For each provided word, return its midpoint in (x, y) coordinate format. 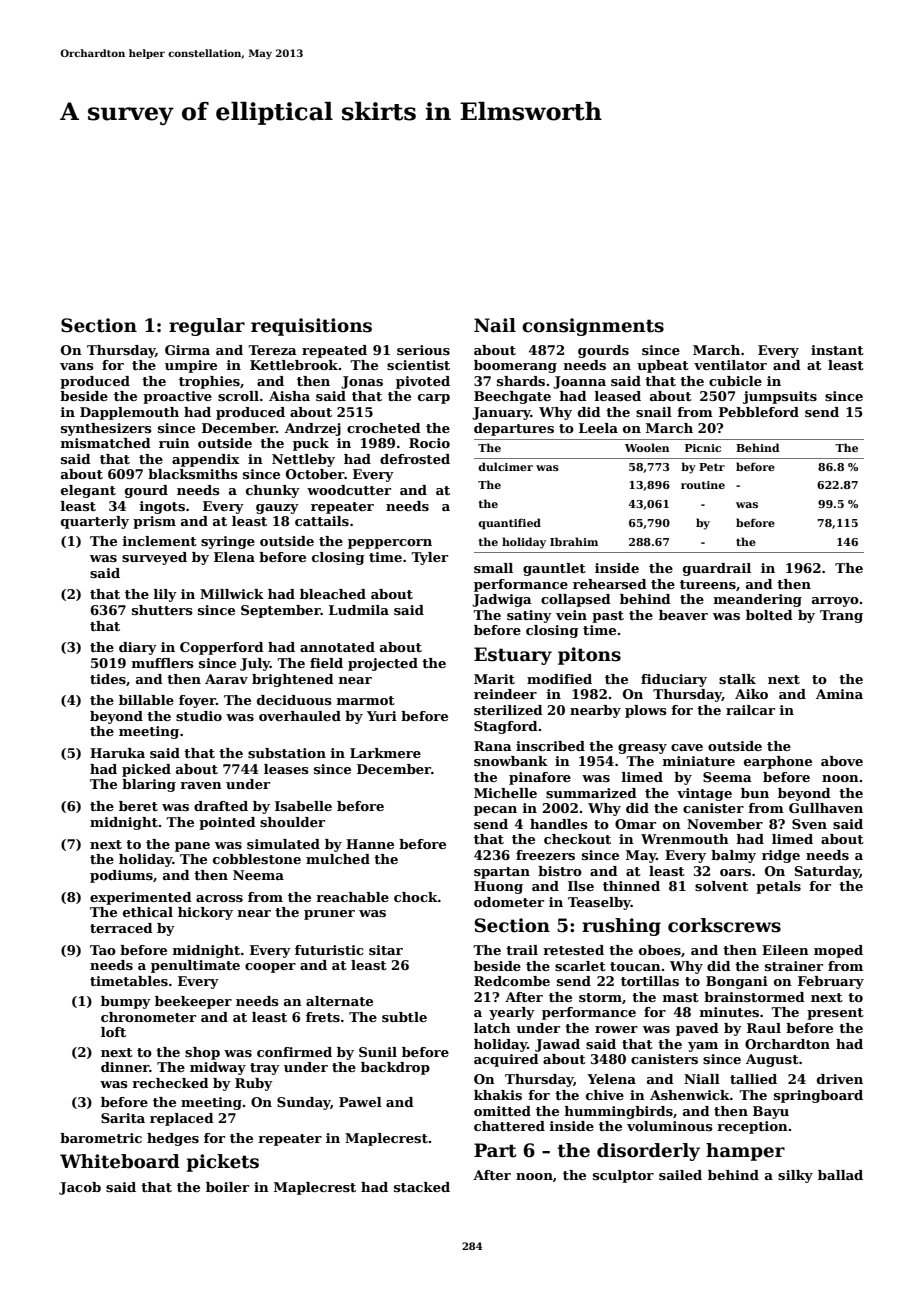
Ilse (581, 886)
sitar (386, 950)
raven (201, 785)
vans (77, 366)
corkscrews (724, 925)
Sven (809, 824)
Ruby (254, 1084)
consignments (593, 327)
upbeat (663, 366)
